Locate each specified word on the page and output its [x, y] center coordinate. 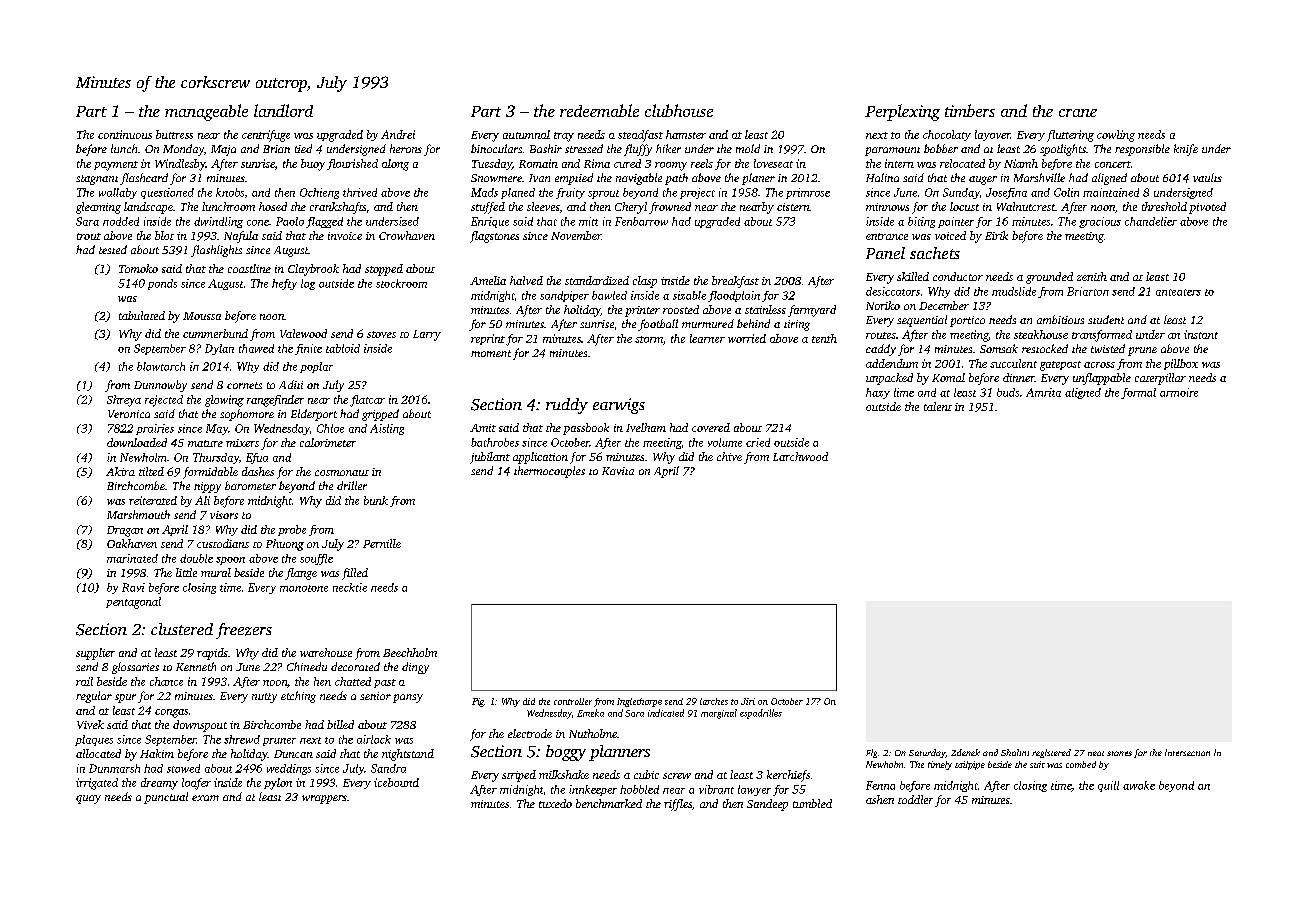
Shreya [124, 401]
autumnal [526, 134]
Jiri [748, 701]
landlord [283, 110]
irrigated [97, 784]
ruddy [567, 406]
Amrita [1043, 392]
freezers [244, 631]
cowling [1116, 136]
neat [1096, 753]
